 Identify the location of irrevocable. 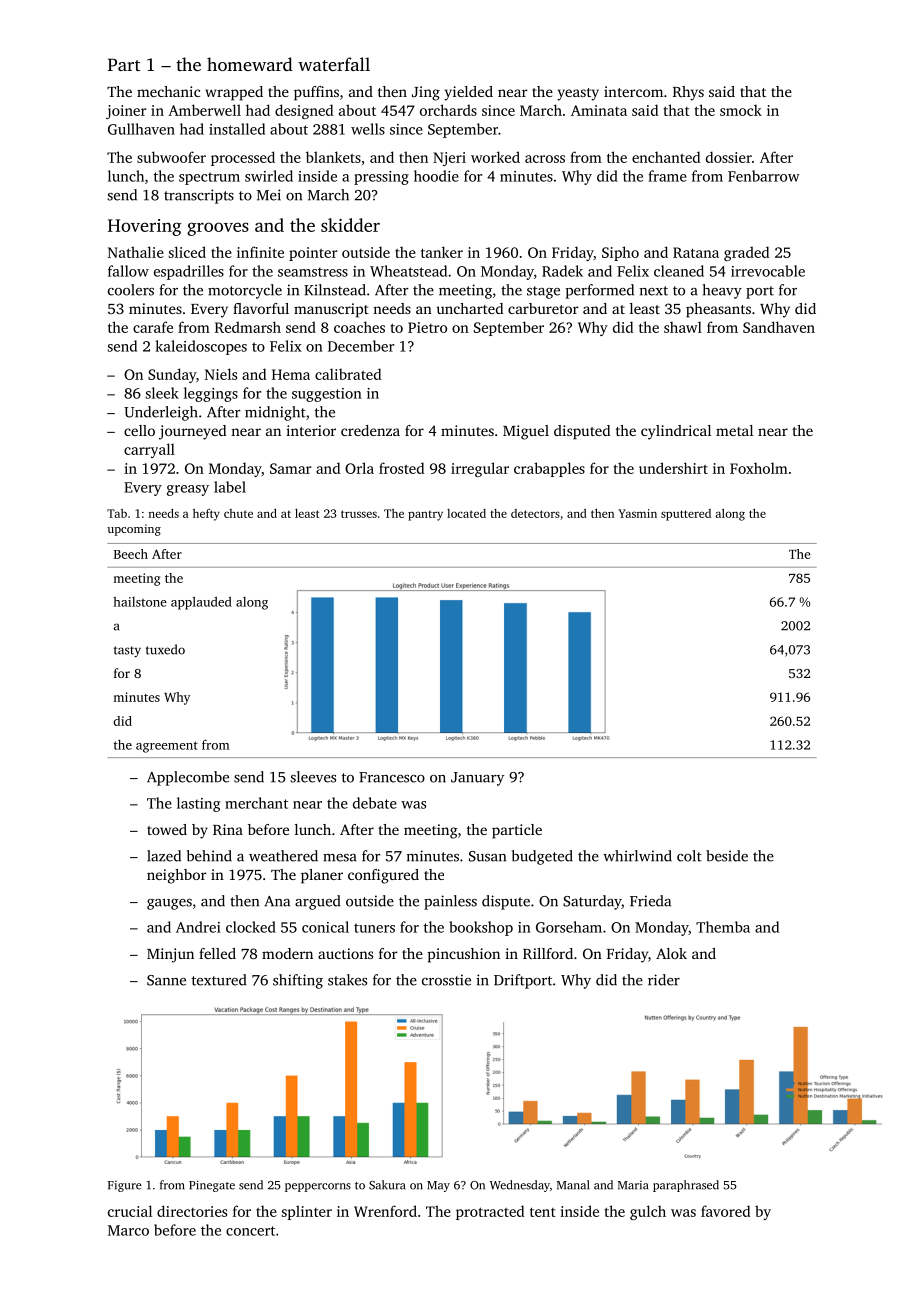
(768, 271).
